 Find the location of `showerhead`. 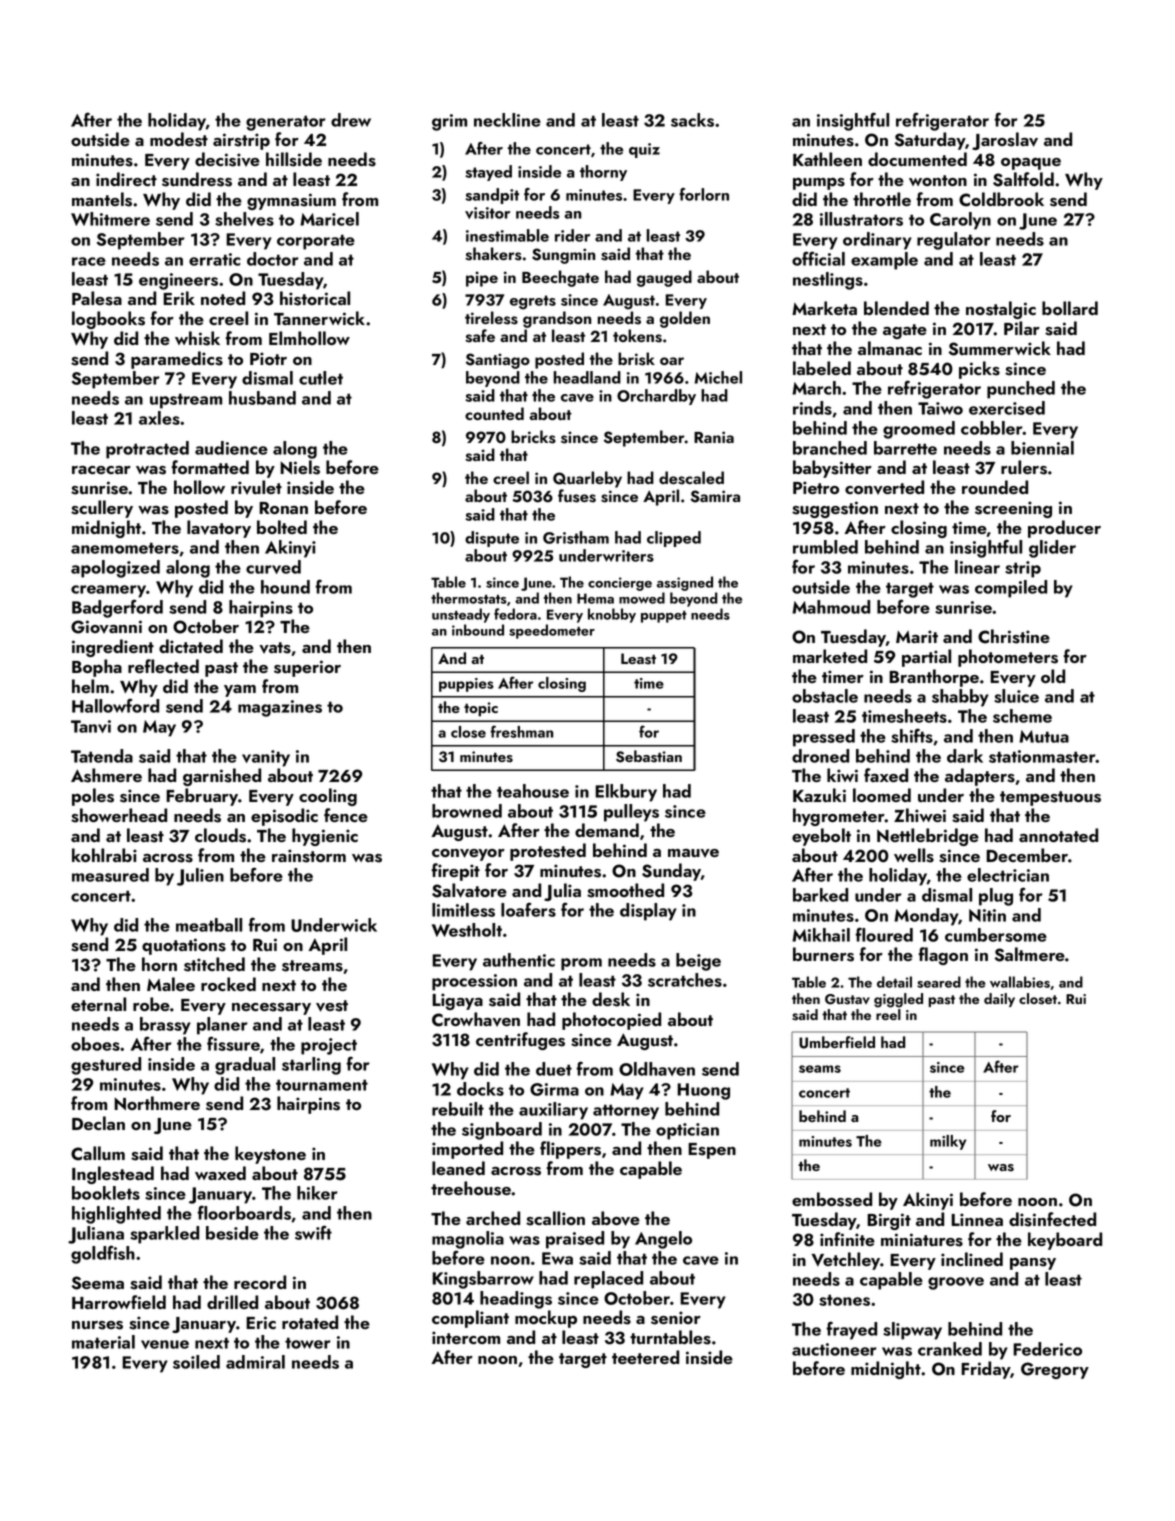

showerhead is located at coordinates (119, 815).
